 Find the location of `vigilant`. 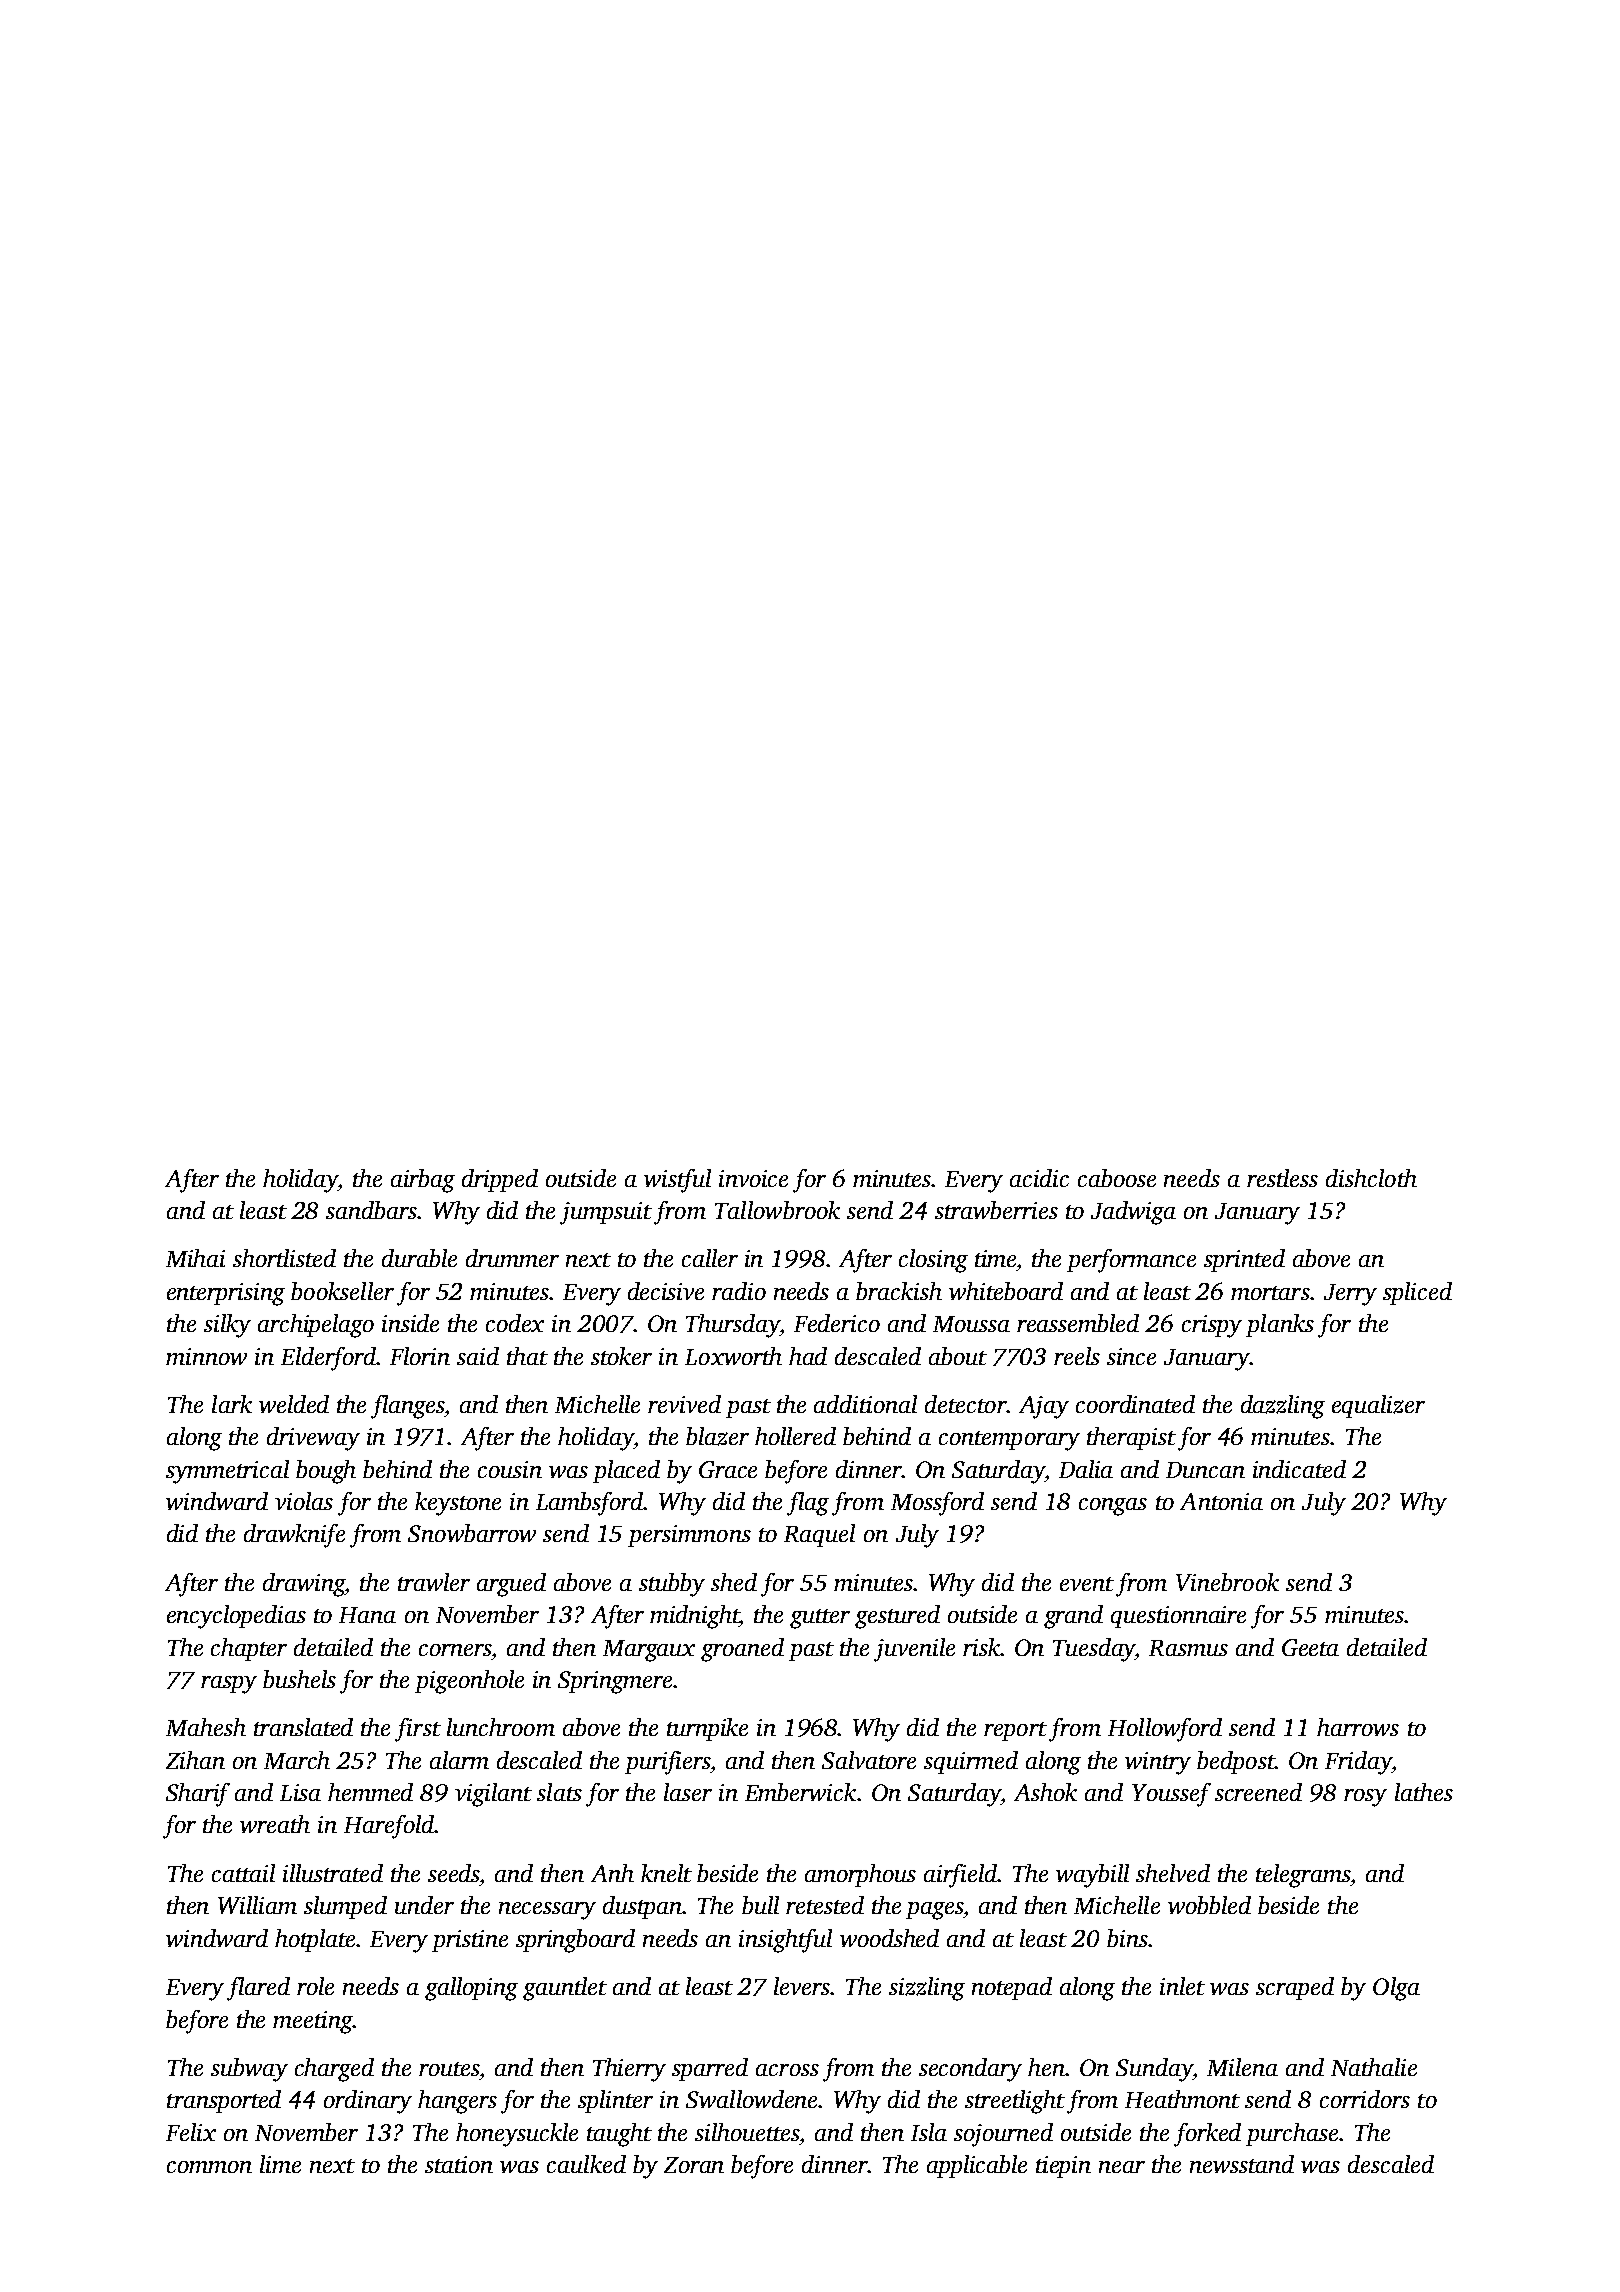

vigilant is located at coordinates (493, 1795).
